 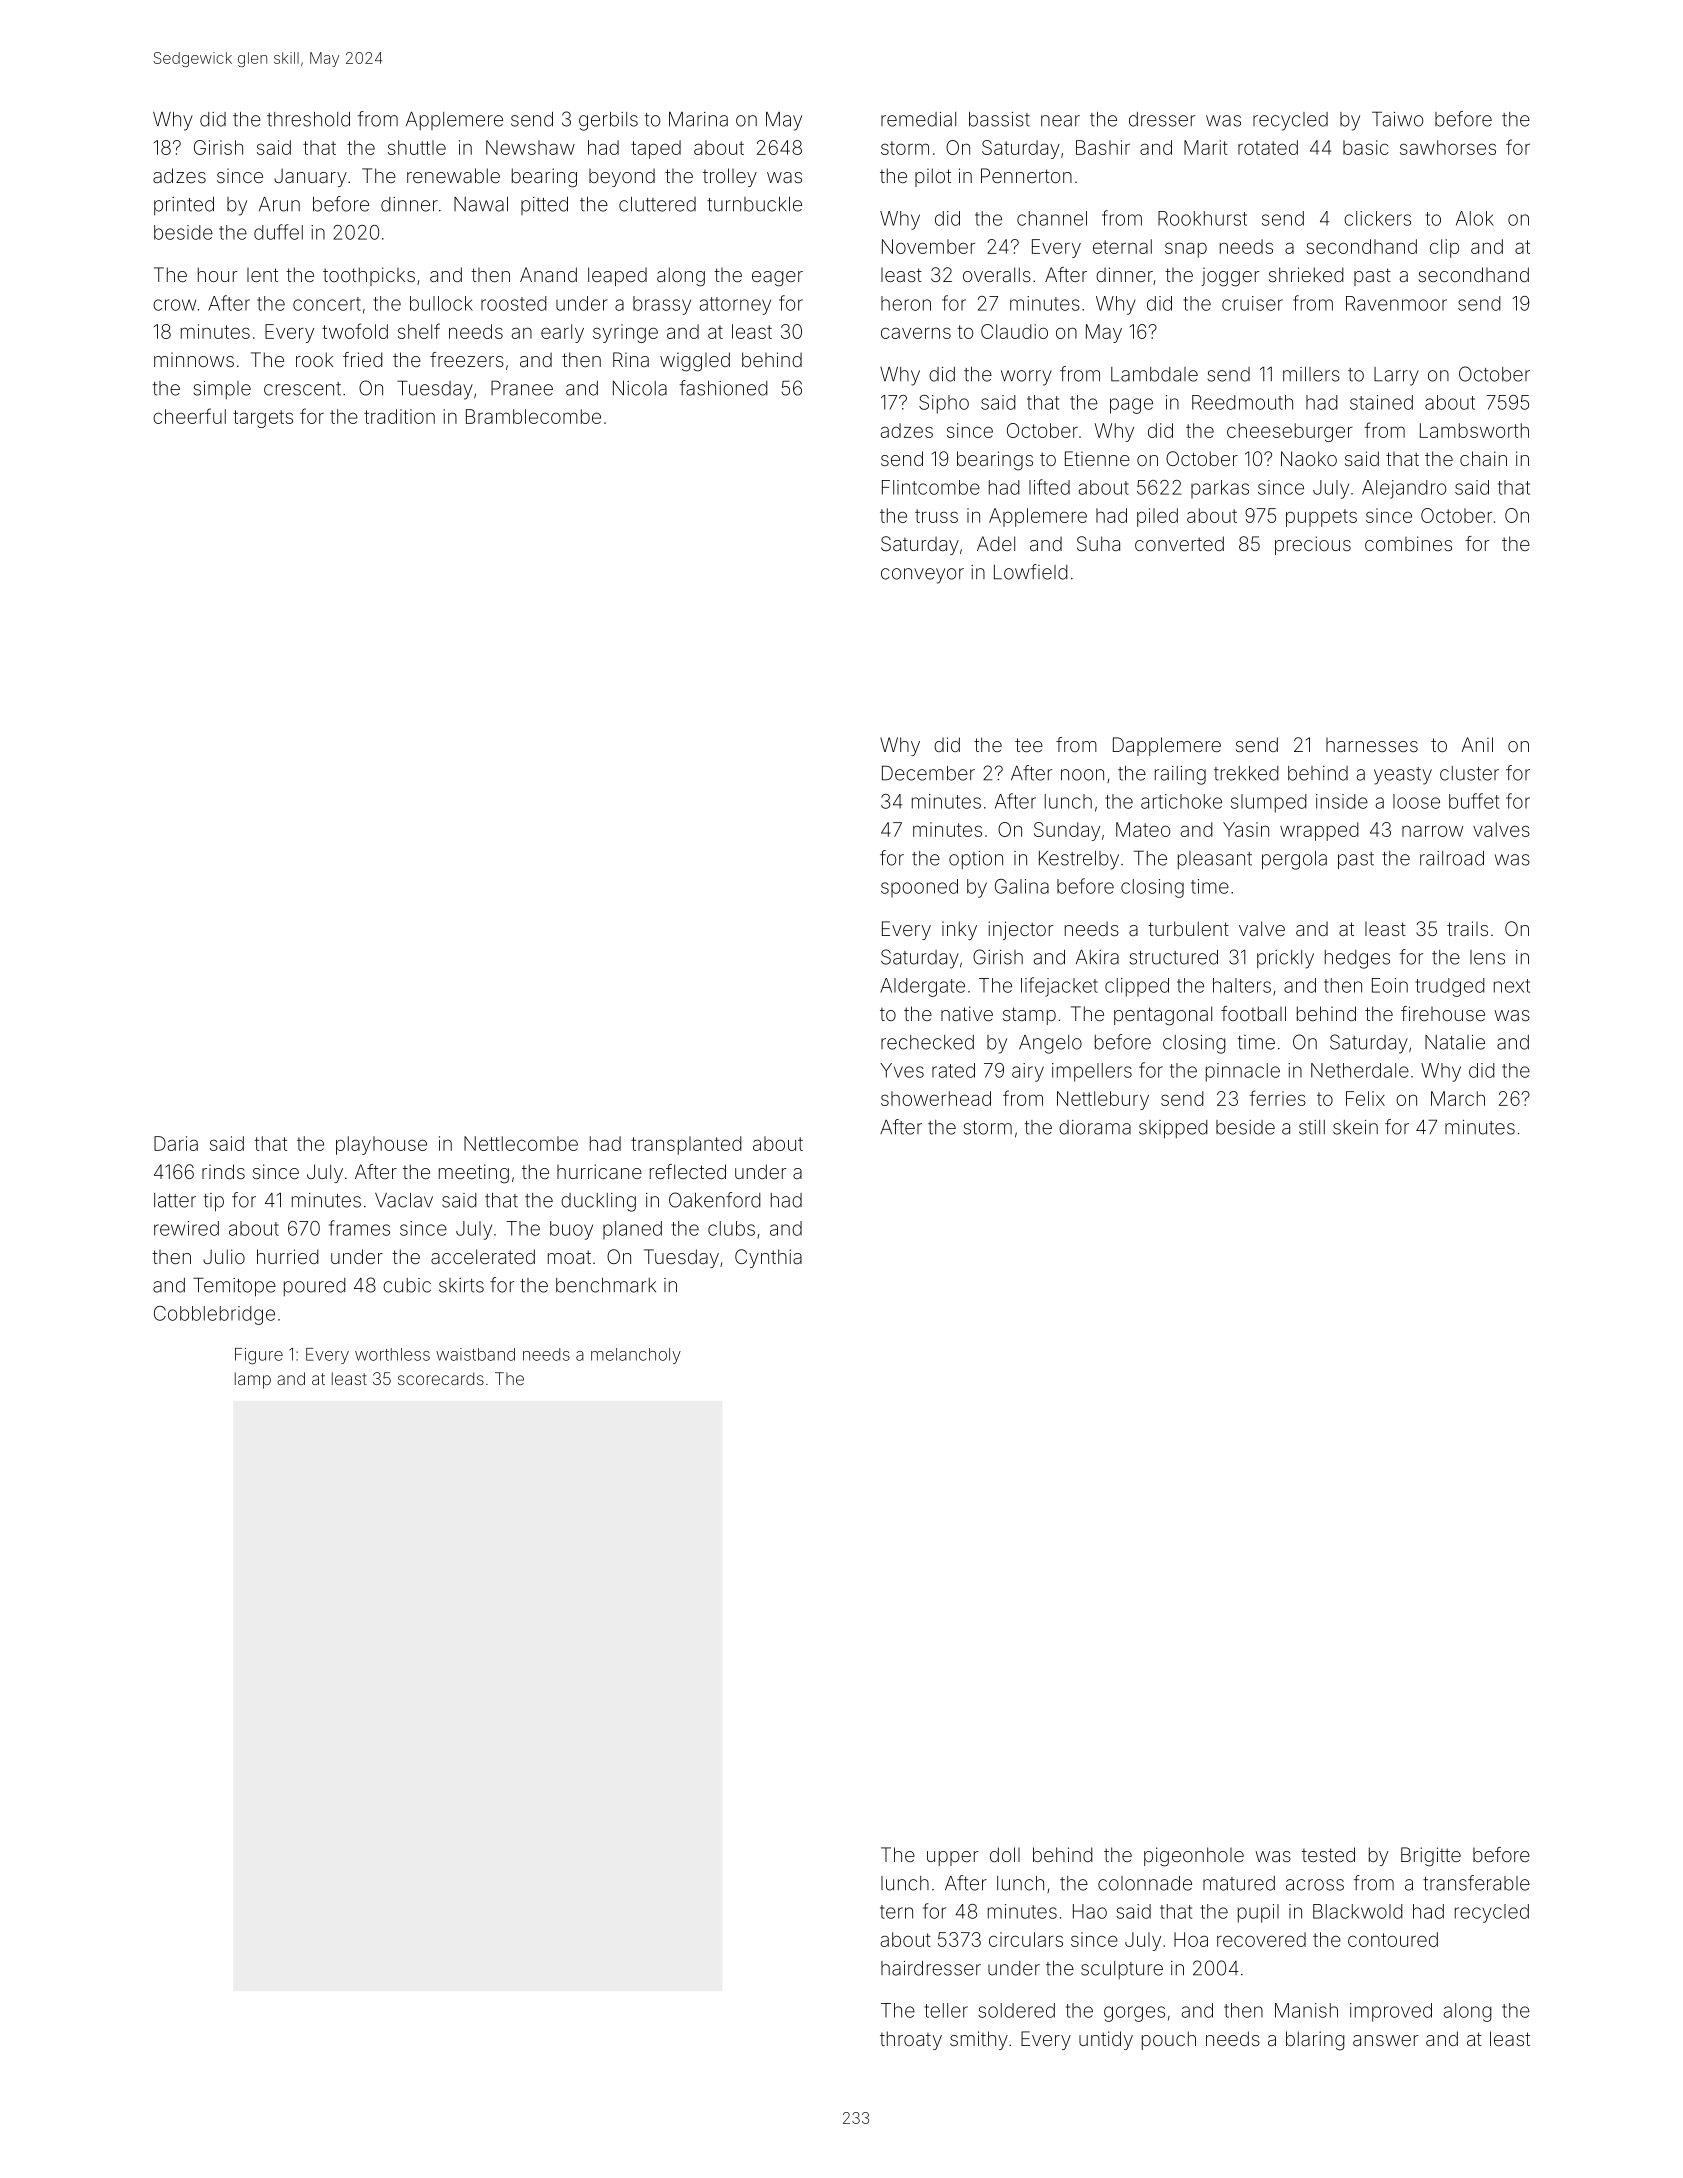 I want to click on gerbils, so click(x=608, y=121).
